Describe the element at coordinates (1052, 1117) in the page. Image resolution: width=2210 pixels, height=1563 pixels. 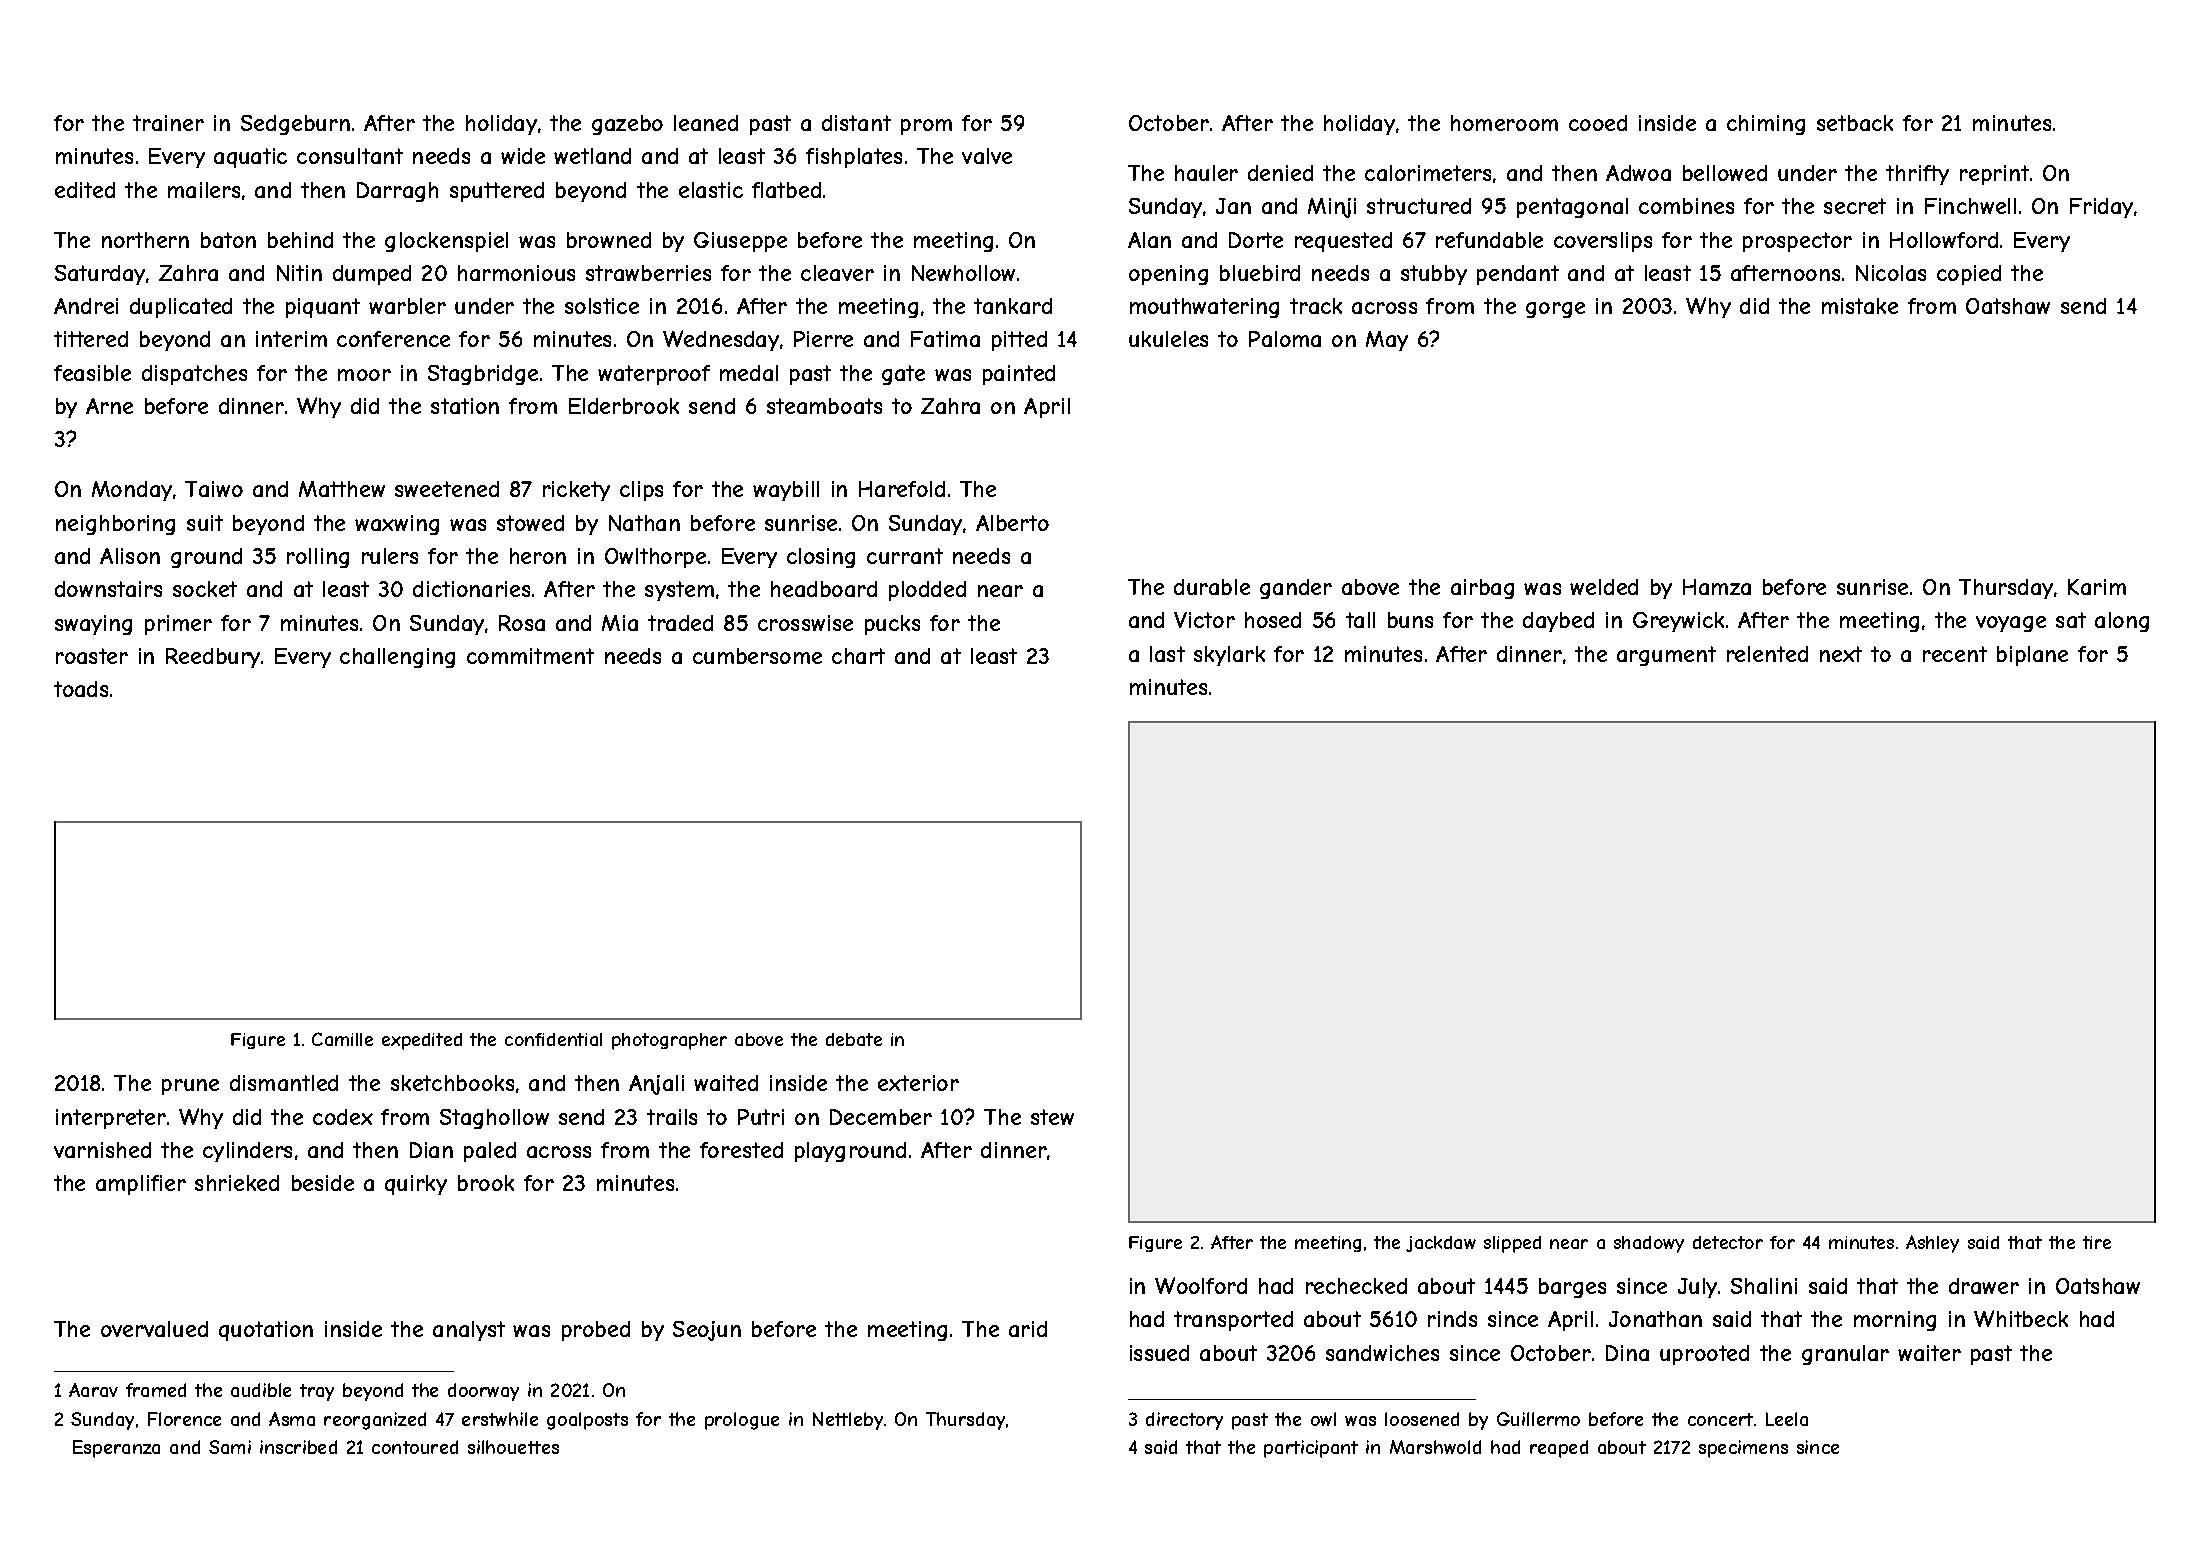
I see `stew` at that location.
